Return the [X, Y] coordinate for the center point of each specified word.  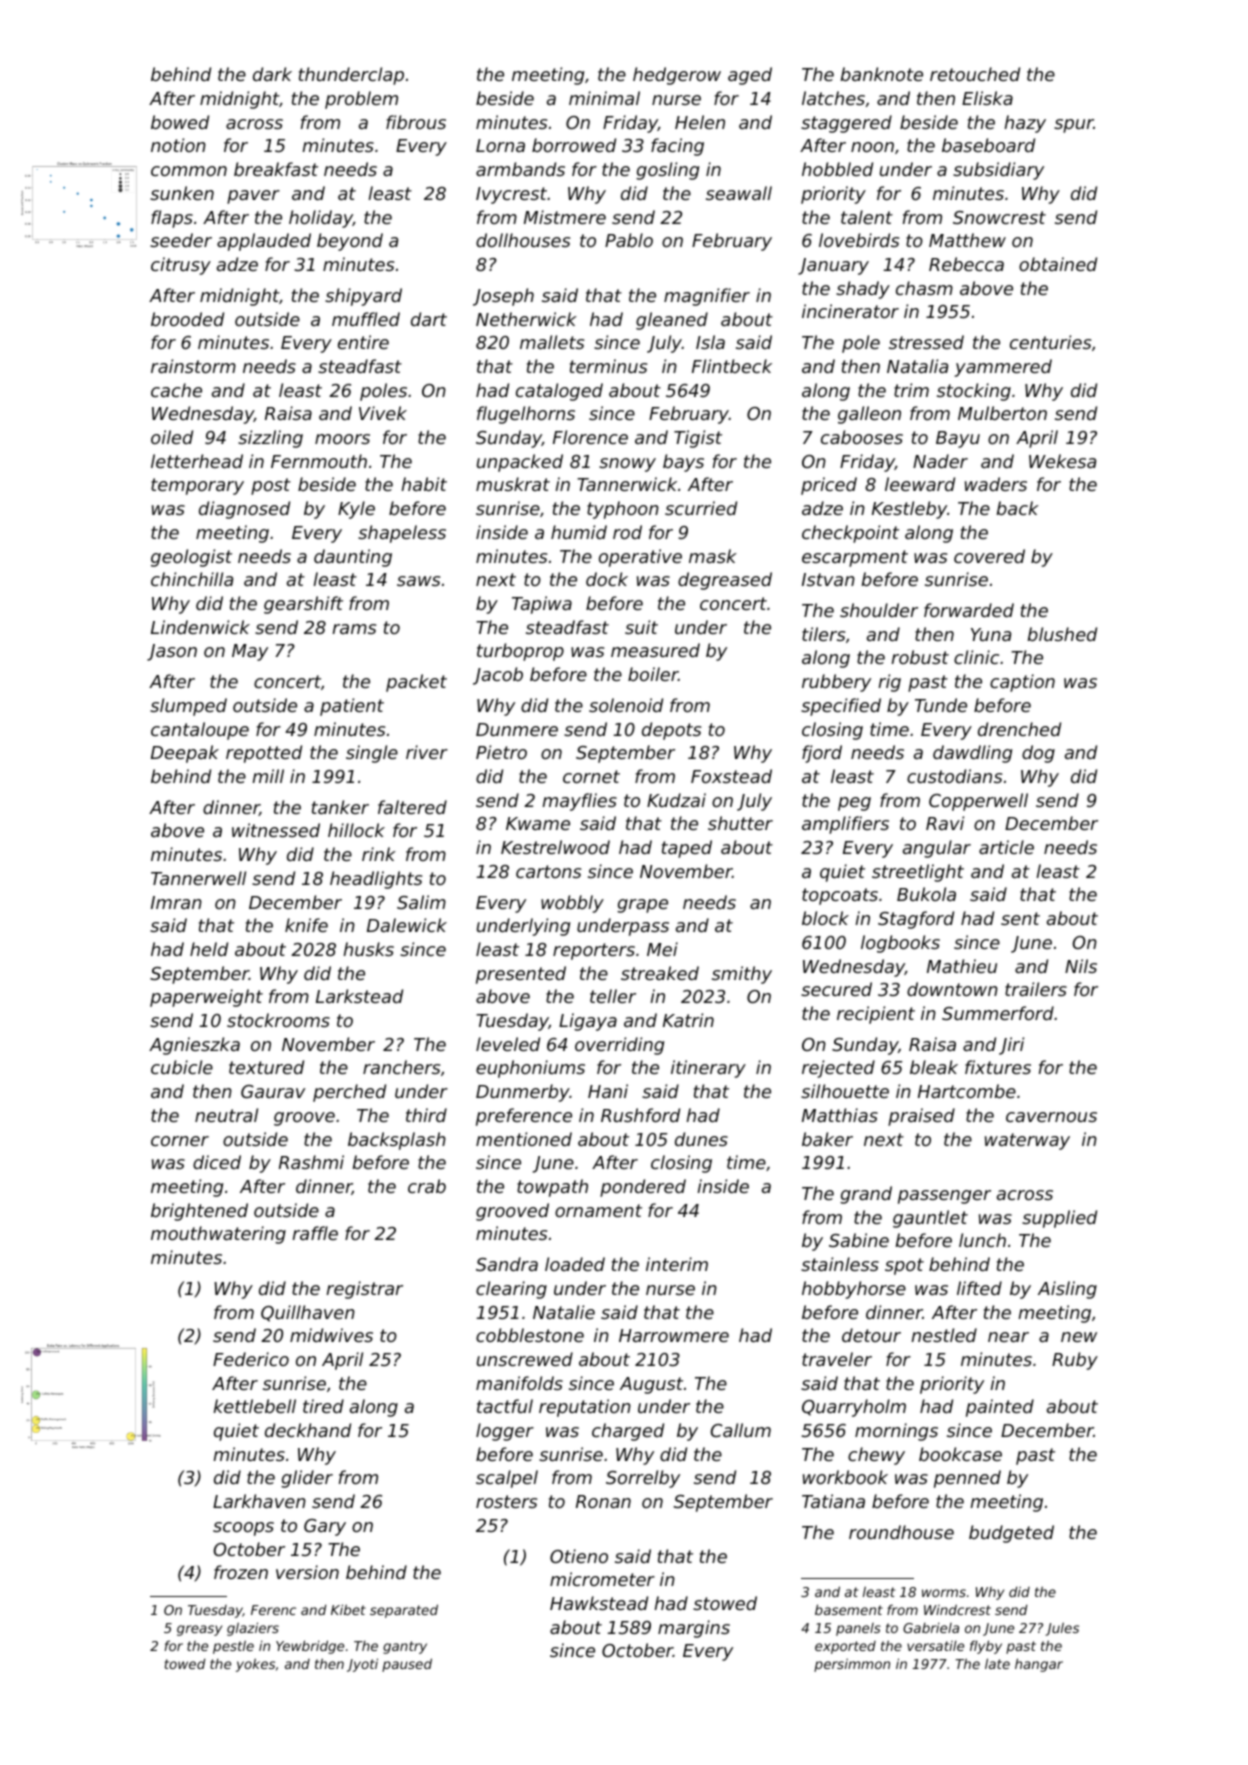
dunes [701, 1139]
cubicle [182, 1067]
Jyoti [362, 1665]
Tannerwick [627, 484]
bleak [934, 1067]
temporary [197, 486]
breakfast [276, 169]
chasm [924, 288]
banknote [882, 74]
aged [750, 76]
